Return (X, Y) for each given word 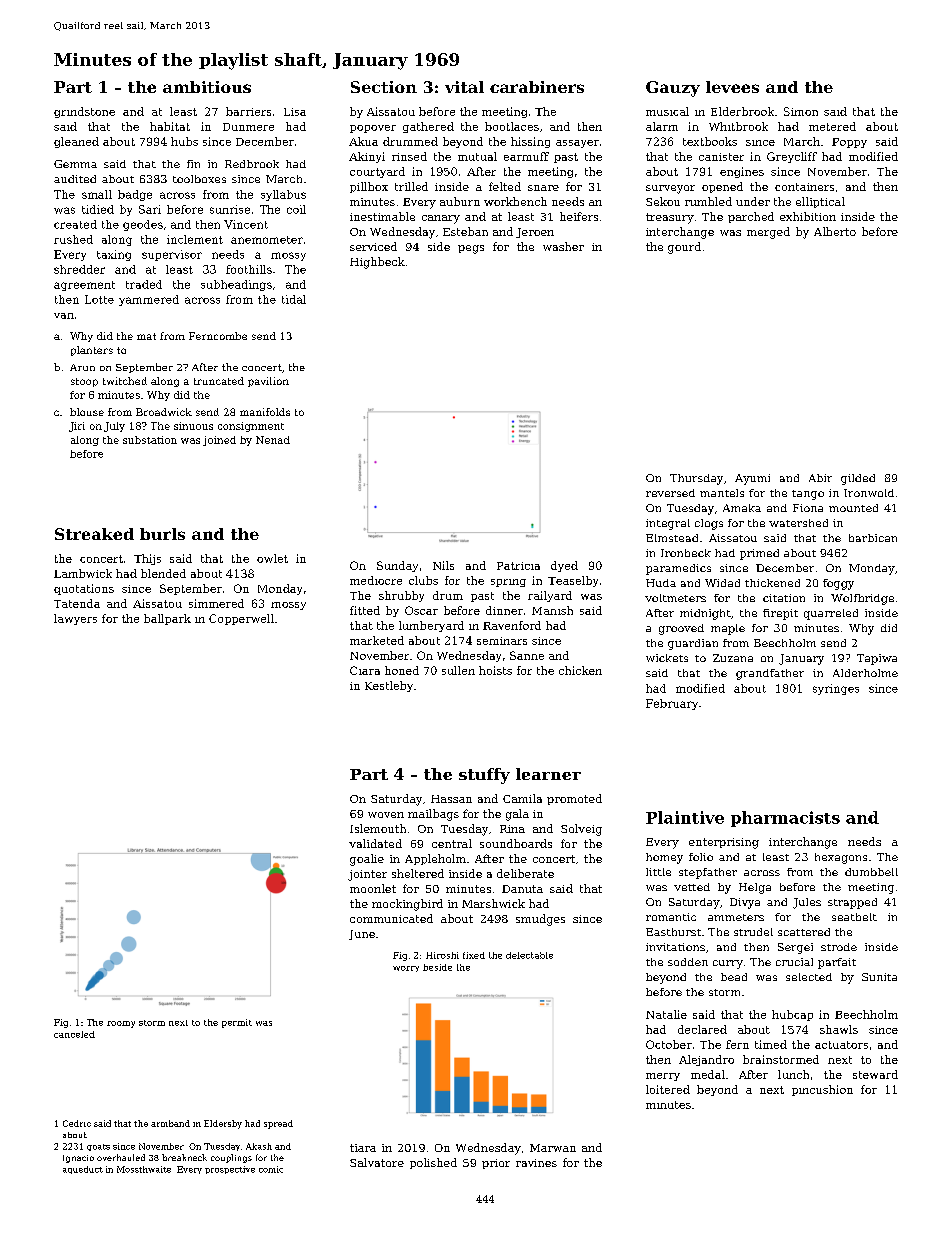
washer (563, 246)
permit (237, 1023)
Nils (443, 565)
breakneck (184, 1157)
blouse (87, 412)
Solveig (581, 830)
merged (768, 233)
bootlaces (512, 126)
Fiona (808, 508)
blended (163, 573)
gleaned (76, 142)
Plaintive (685, 817)
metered (832, 126)
